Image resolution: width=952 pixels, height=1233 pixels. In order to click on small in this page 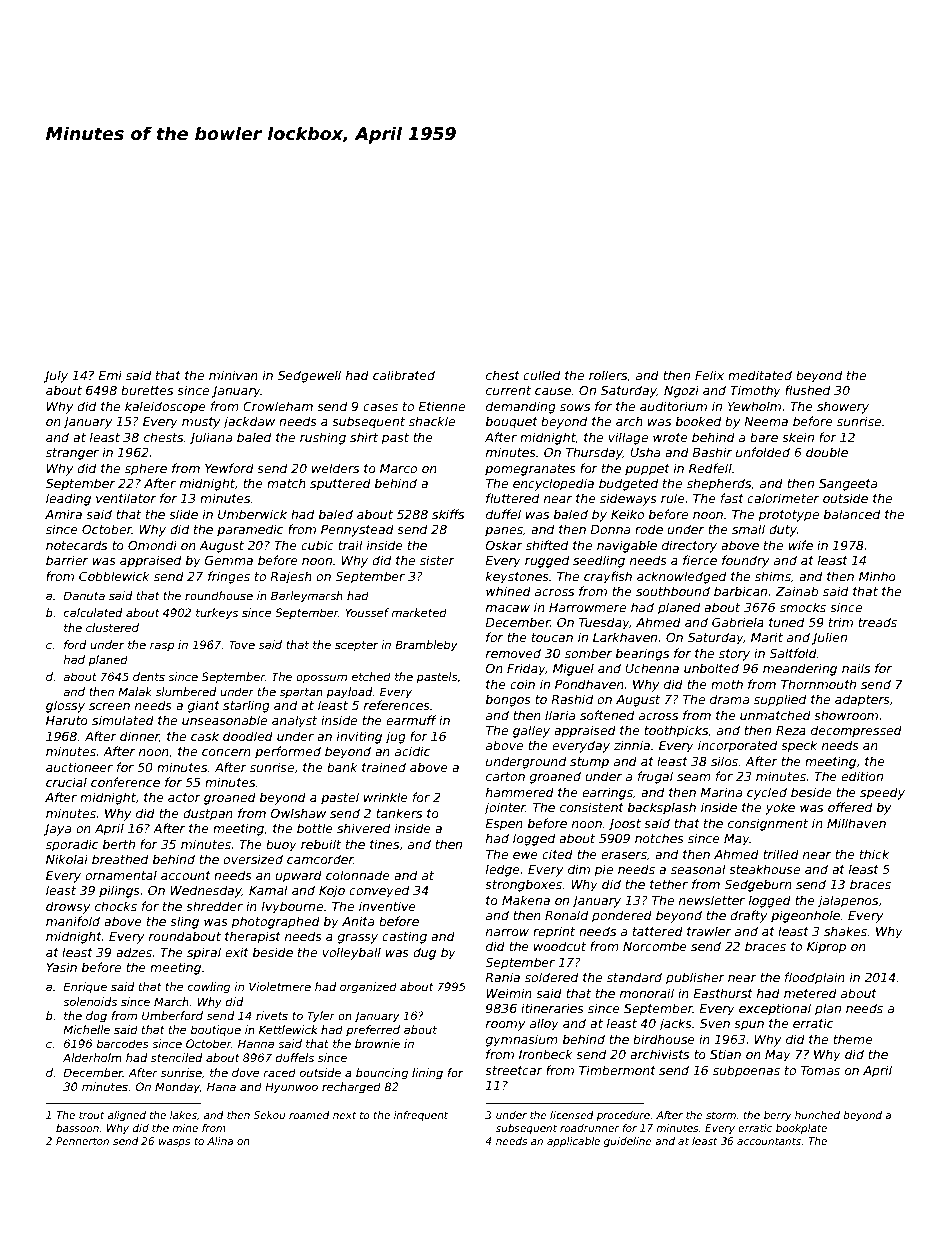, I will do `click(748, 529)`.
